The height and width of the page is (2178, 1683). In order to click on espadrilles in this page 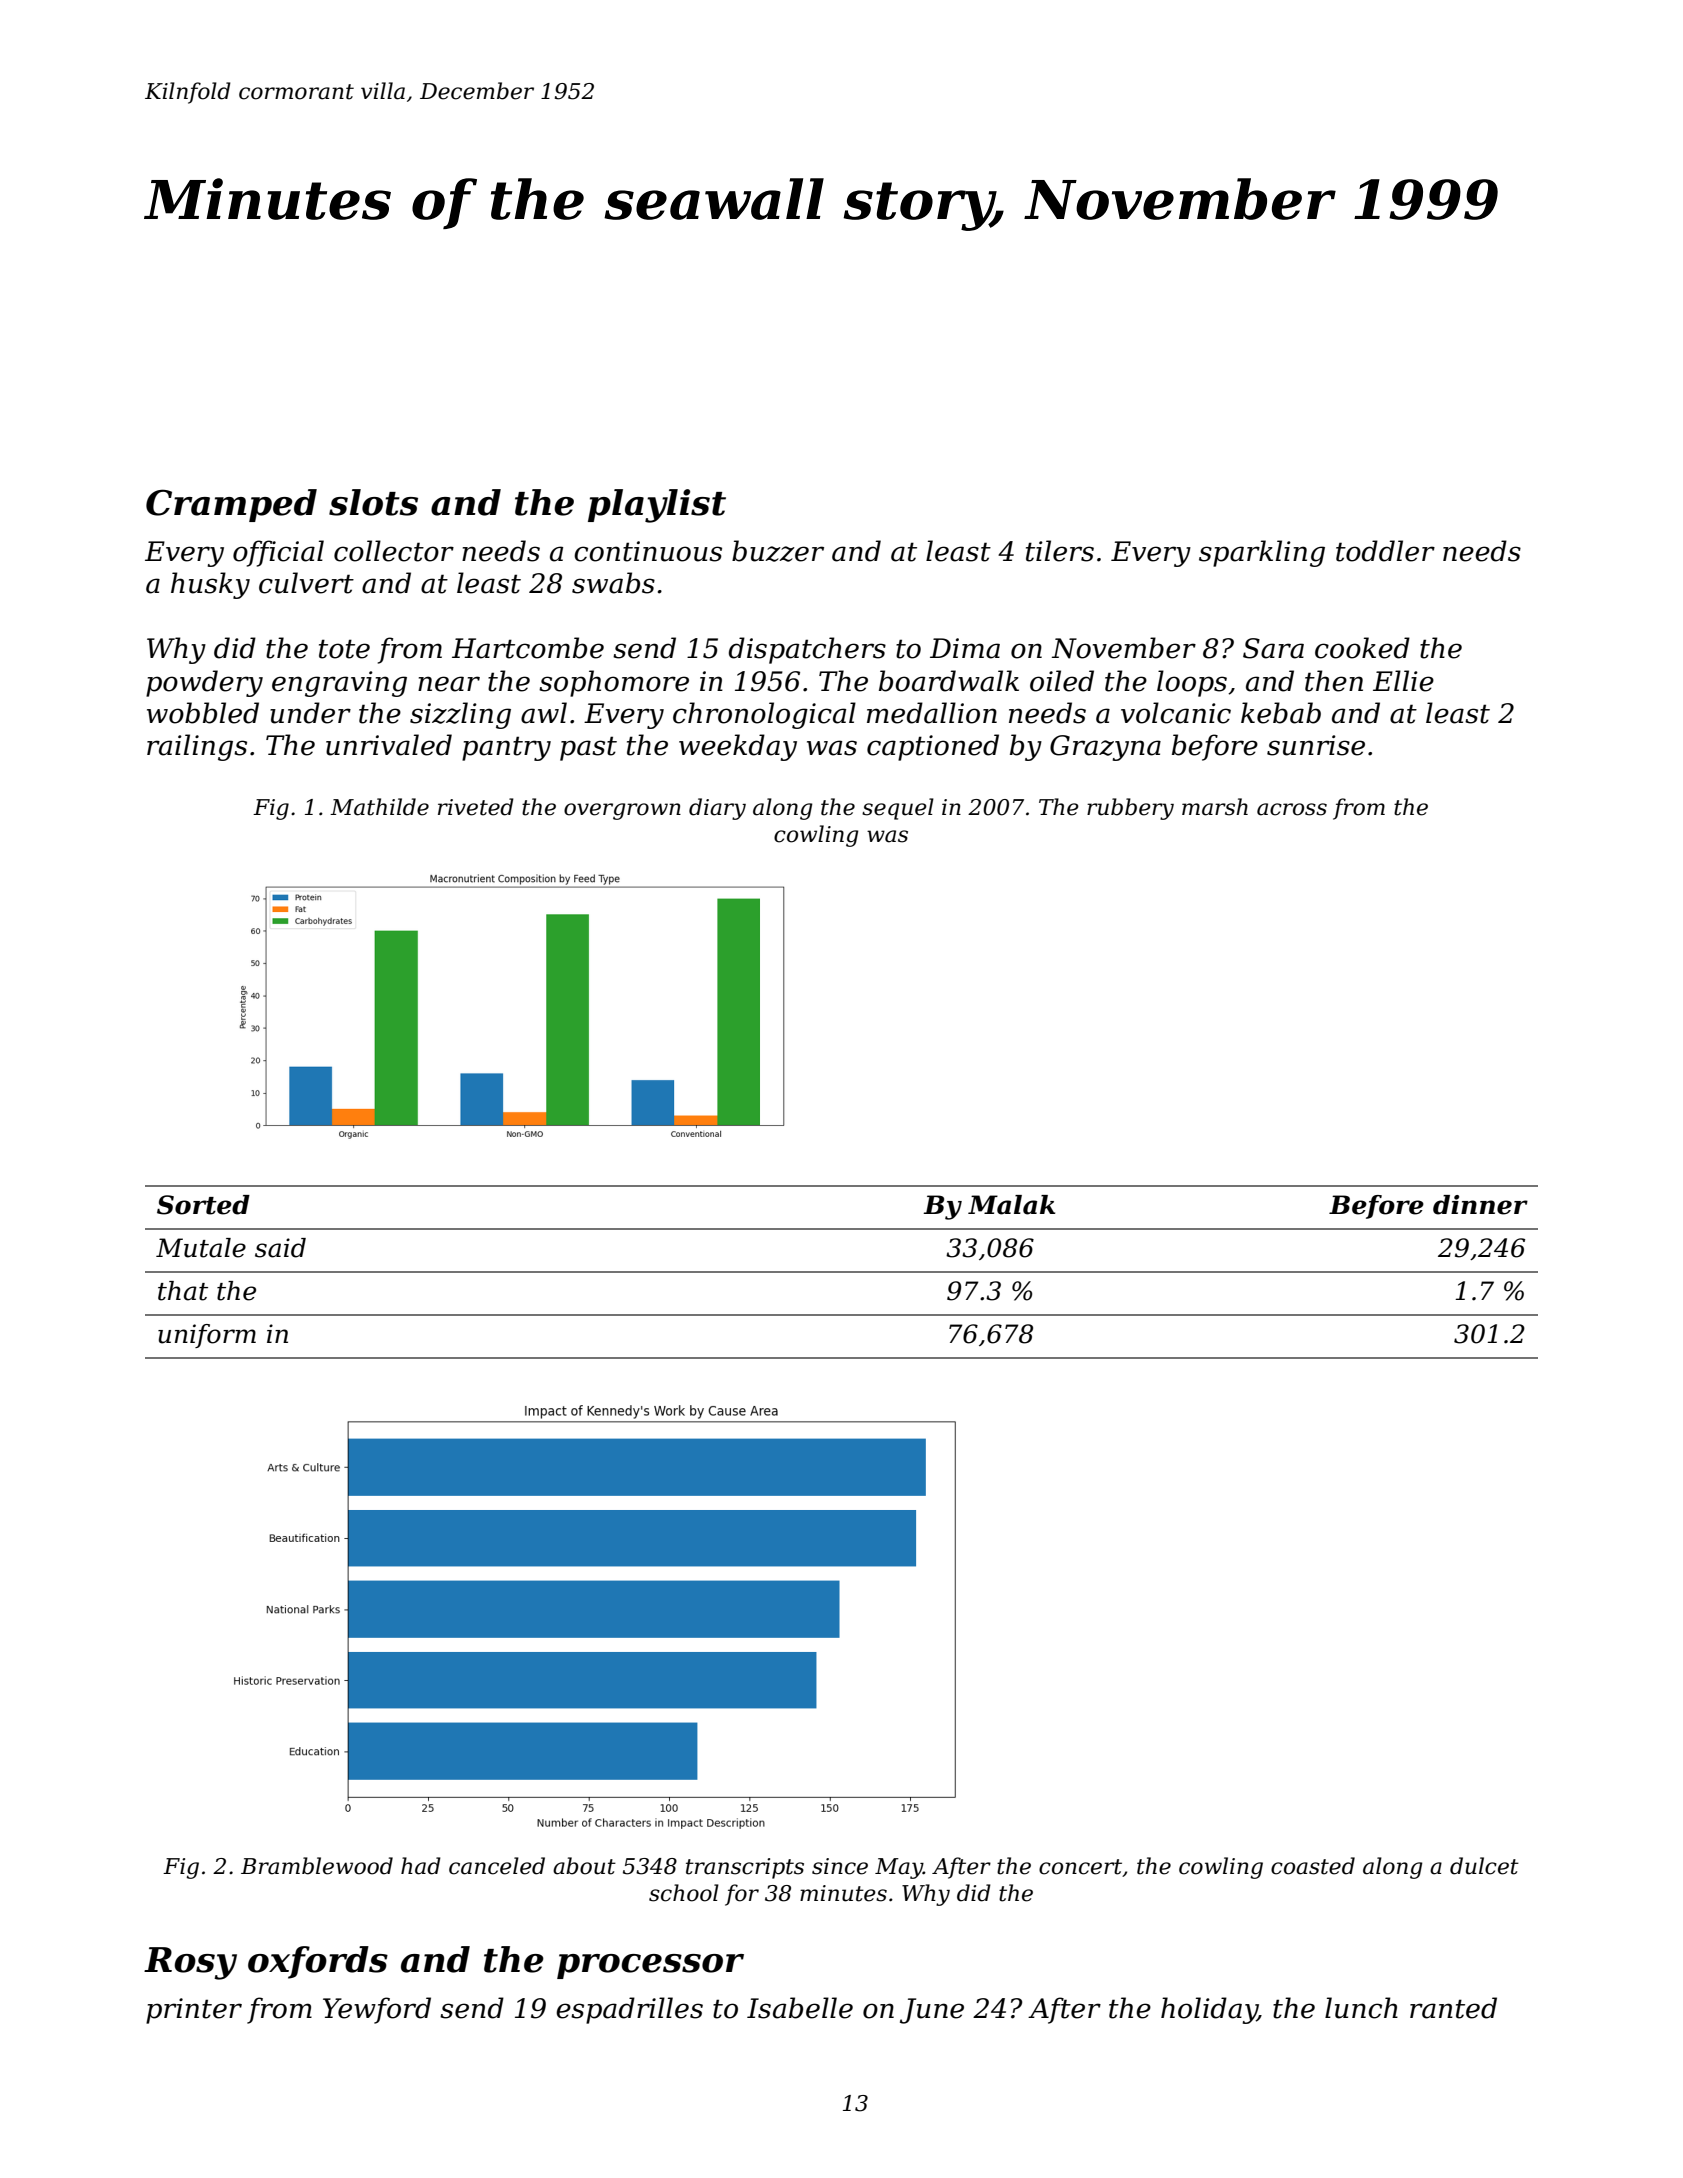, I will do `click(629, 2010)`.
